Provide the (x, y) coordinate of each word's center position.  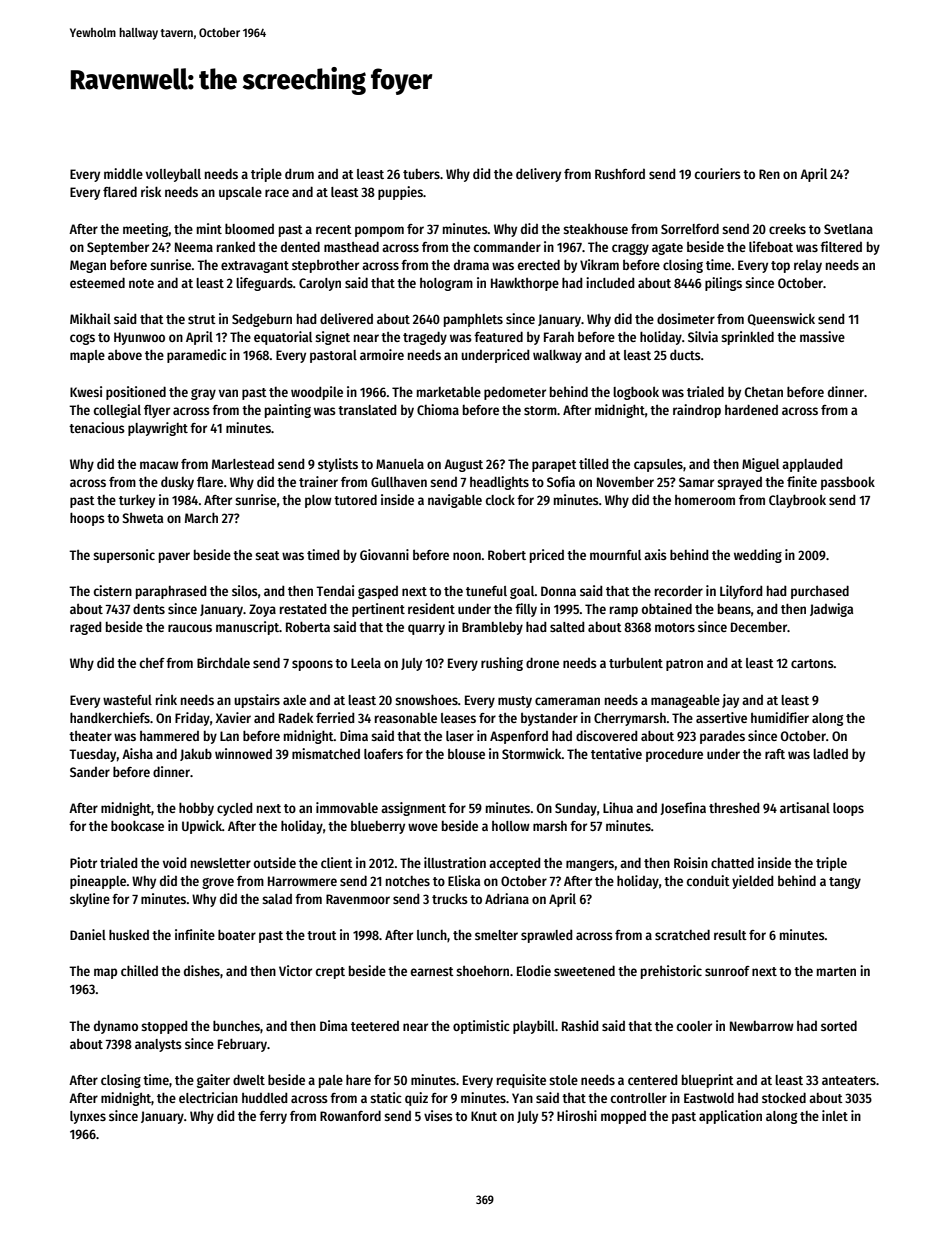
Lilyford (741, 592)
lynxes (88, 1117)
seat (267, 555)
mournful (615, 555)
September (118, 248)
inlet (835, 1115)
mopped (623, 1117)
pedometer (515, 393)
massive (822, 336)
